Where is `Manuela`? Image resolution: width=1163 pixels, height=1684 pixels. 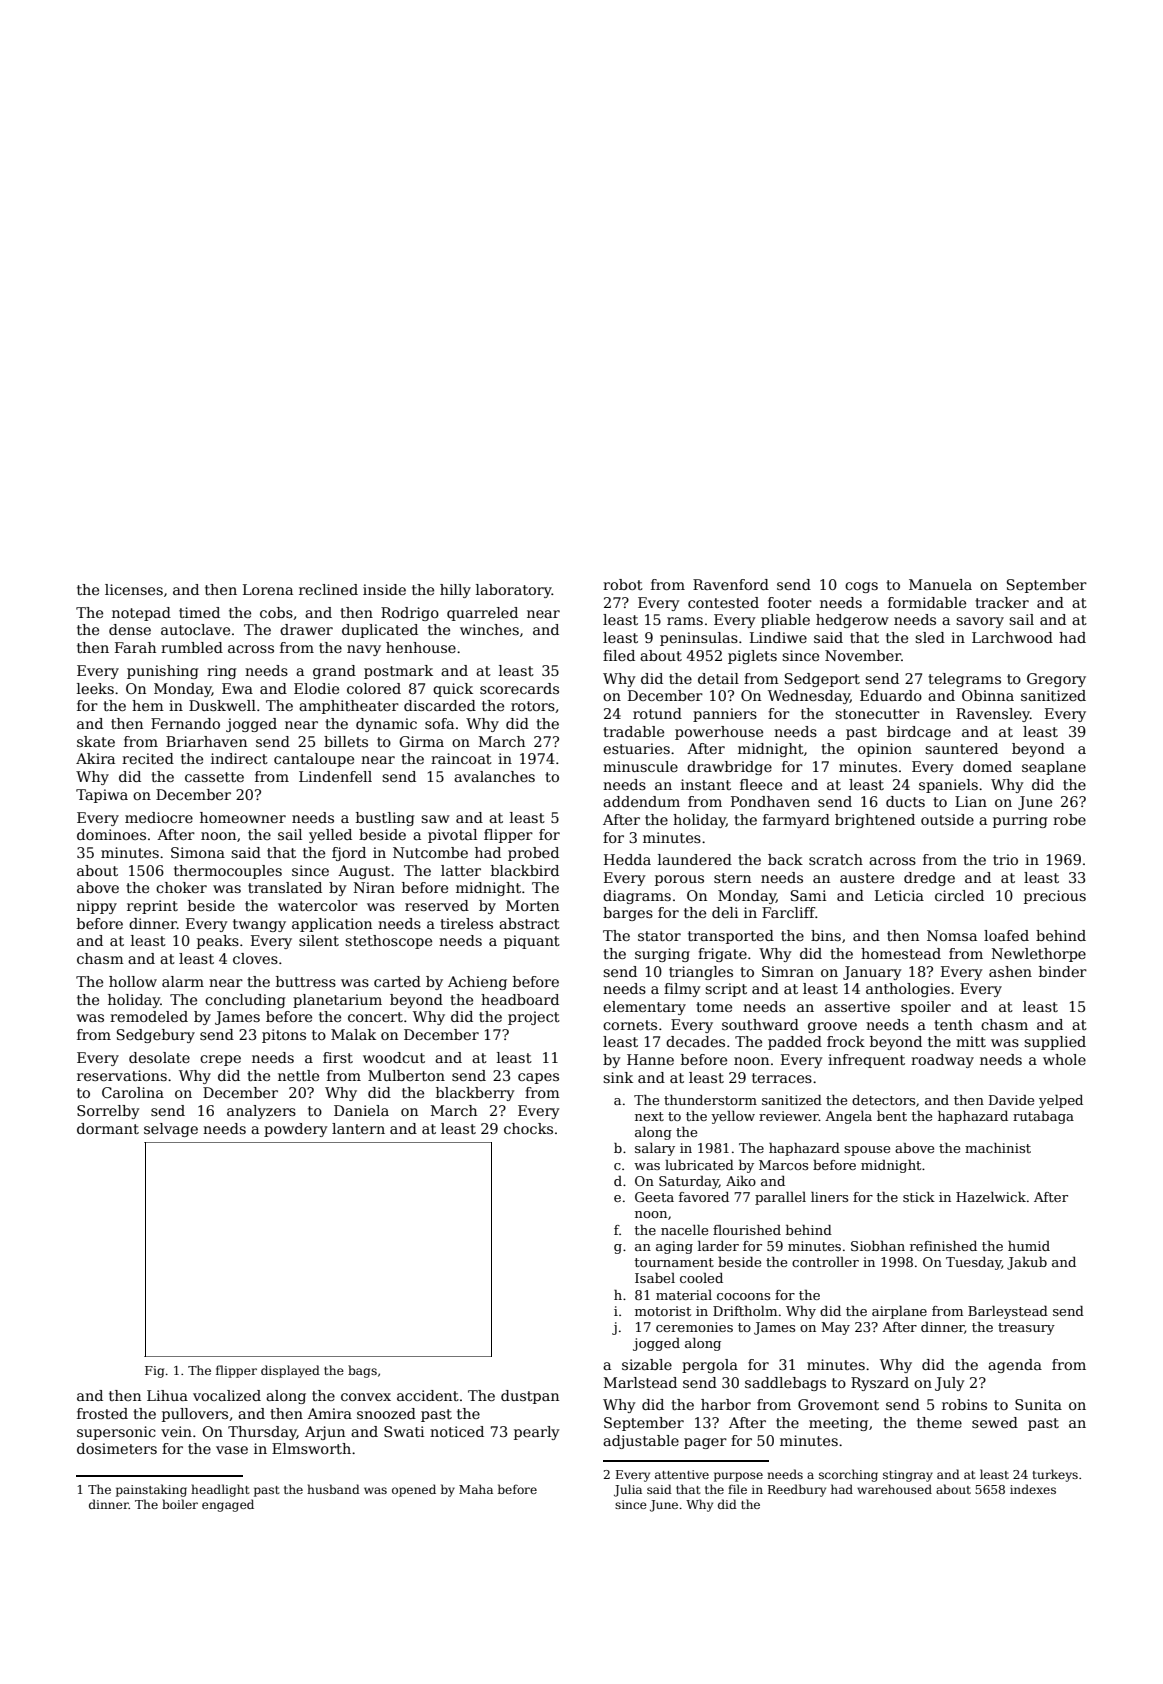
Manuela is located at coordinates (940, 584).
